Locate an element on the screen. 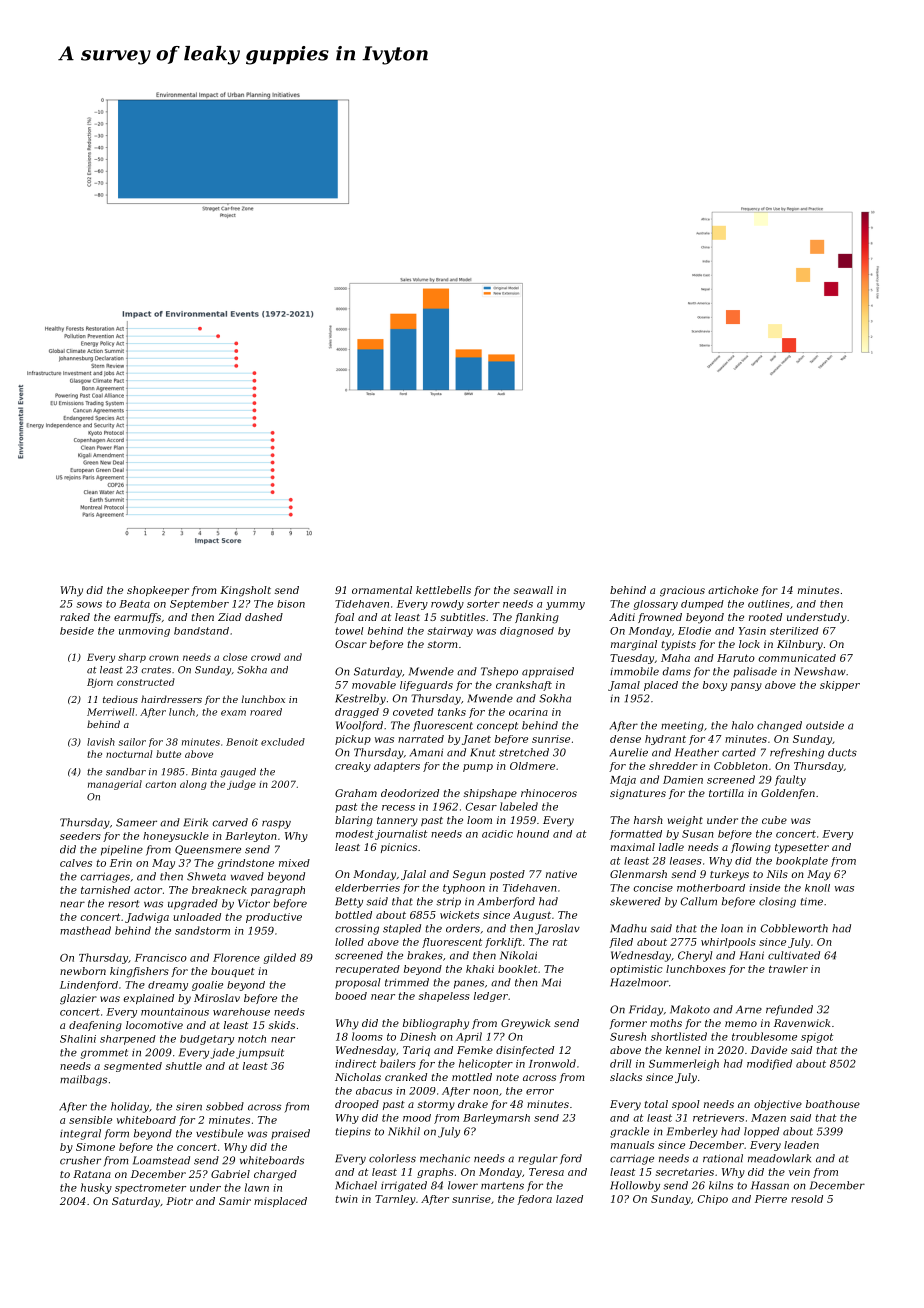  crusher is located at coordinates (80, 1160).
